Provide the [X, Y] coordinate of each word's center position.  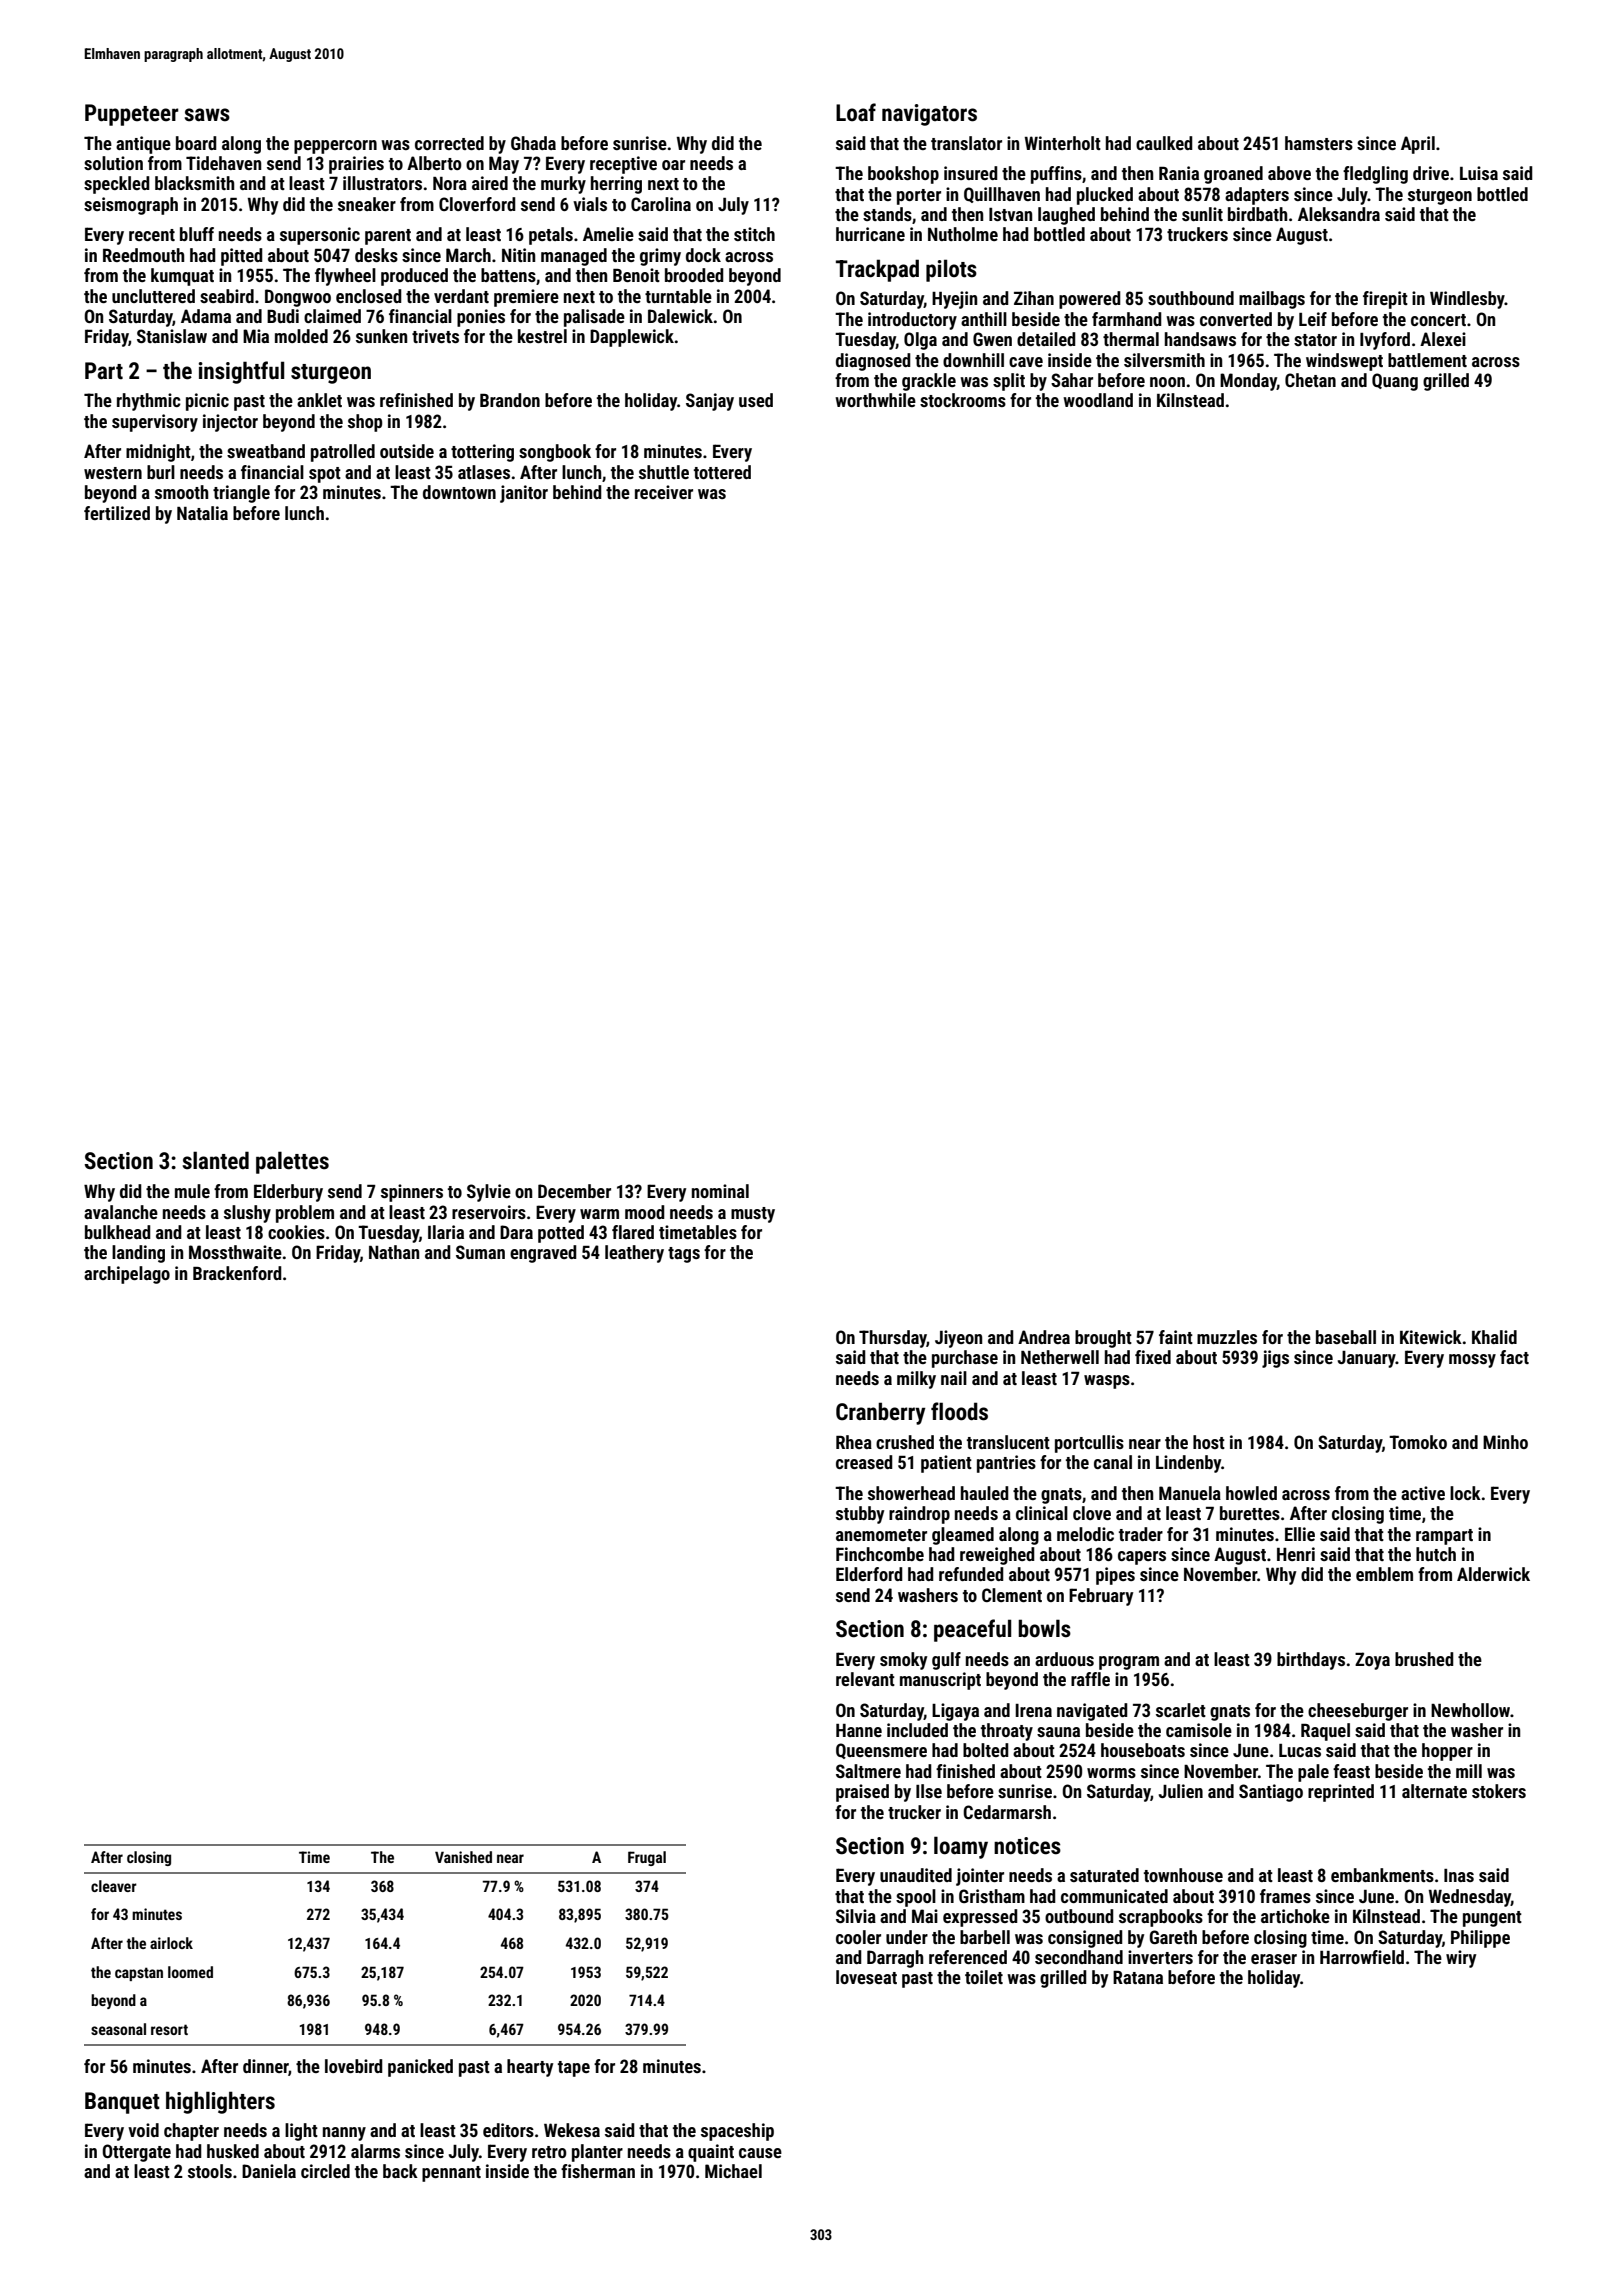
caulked [1164, 143]
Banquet [122, 2103]
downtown [459, 492]
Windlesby [1467, 300]
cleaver [114, 1886]
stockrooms [963, 400]
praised [862, 1793]
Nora [450, 183]
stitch [754, 234]
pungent [1492, 1919]
